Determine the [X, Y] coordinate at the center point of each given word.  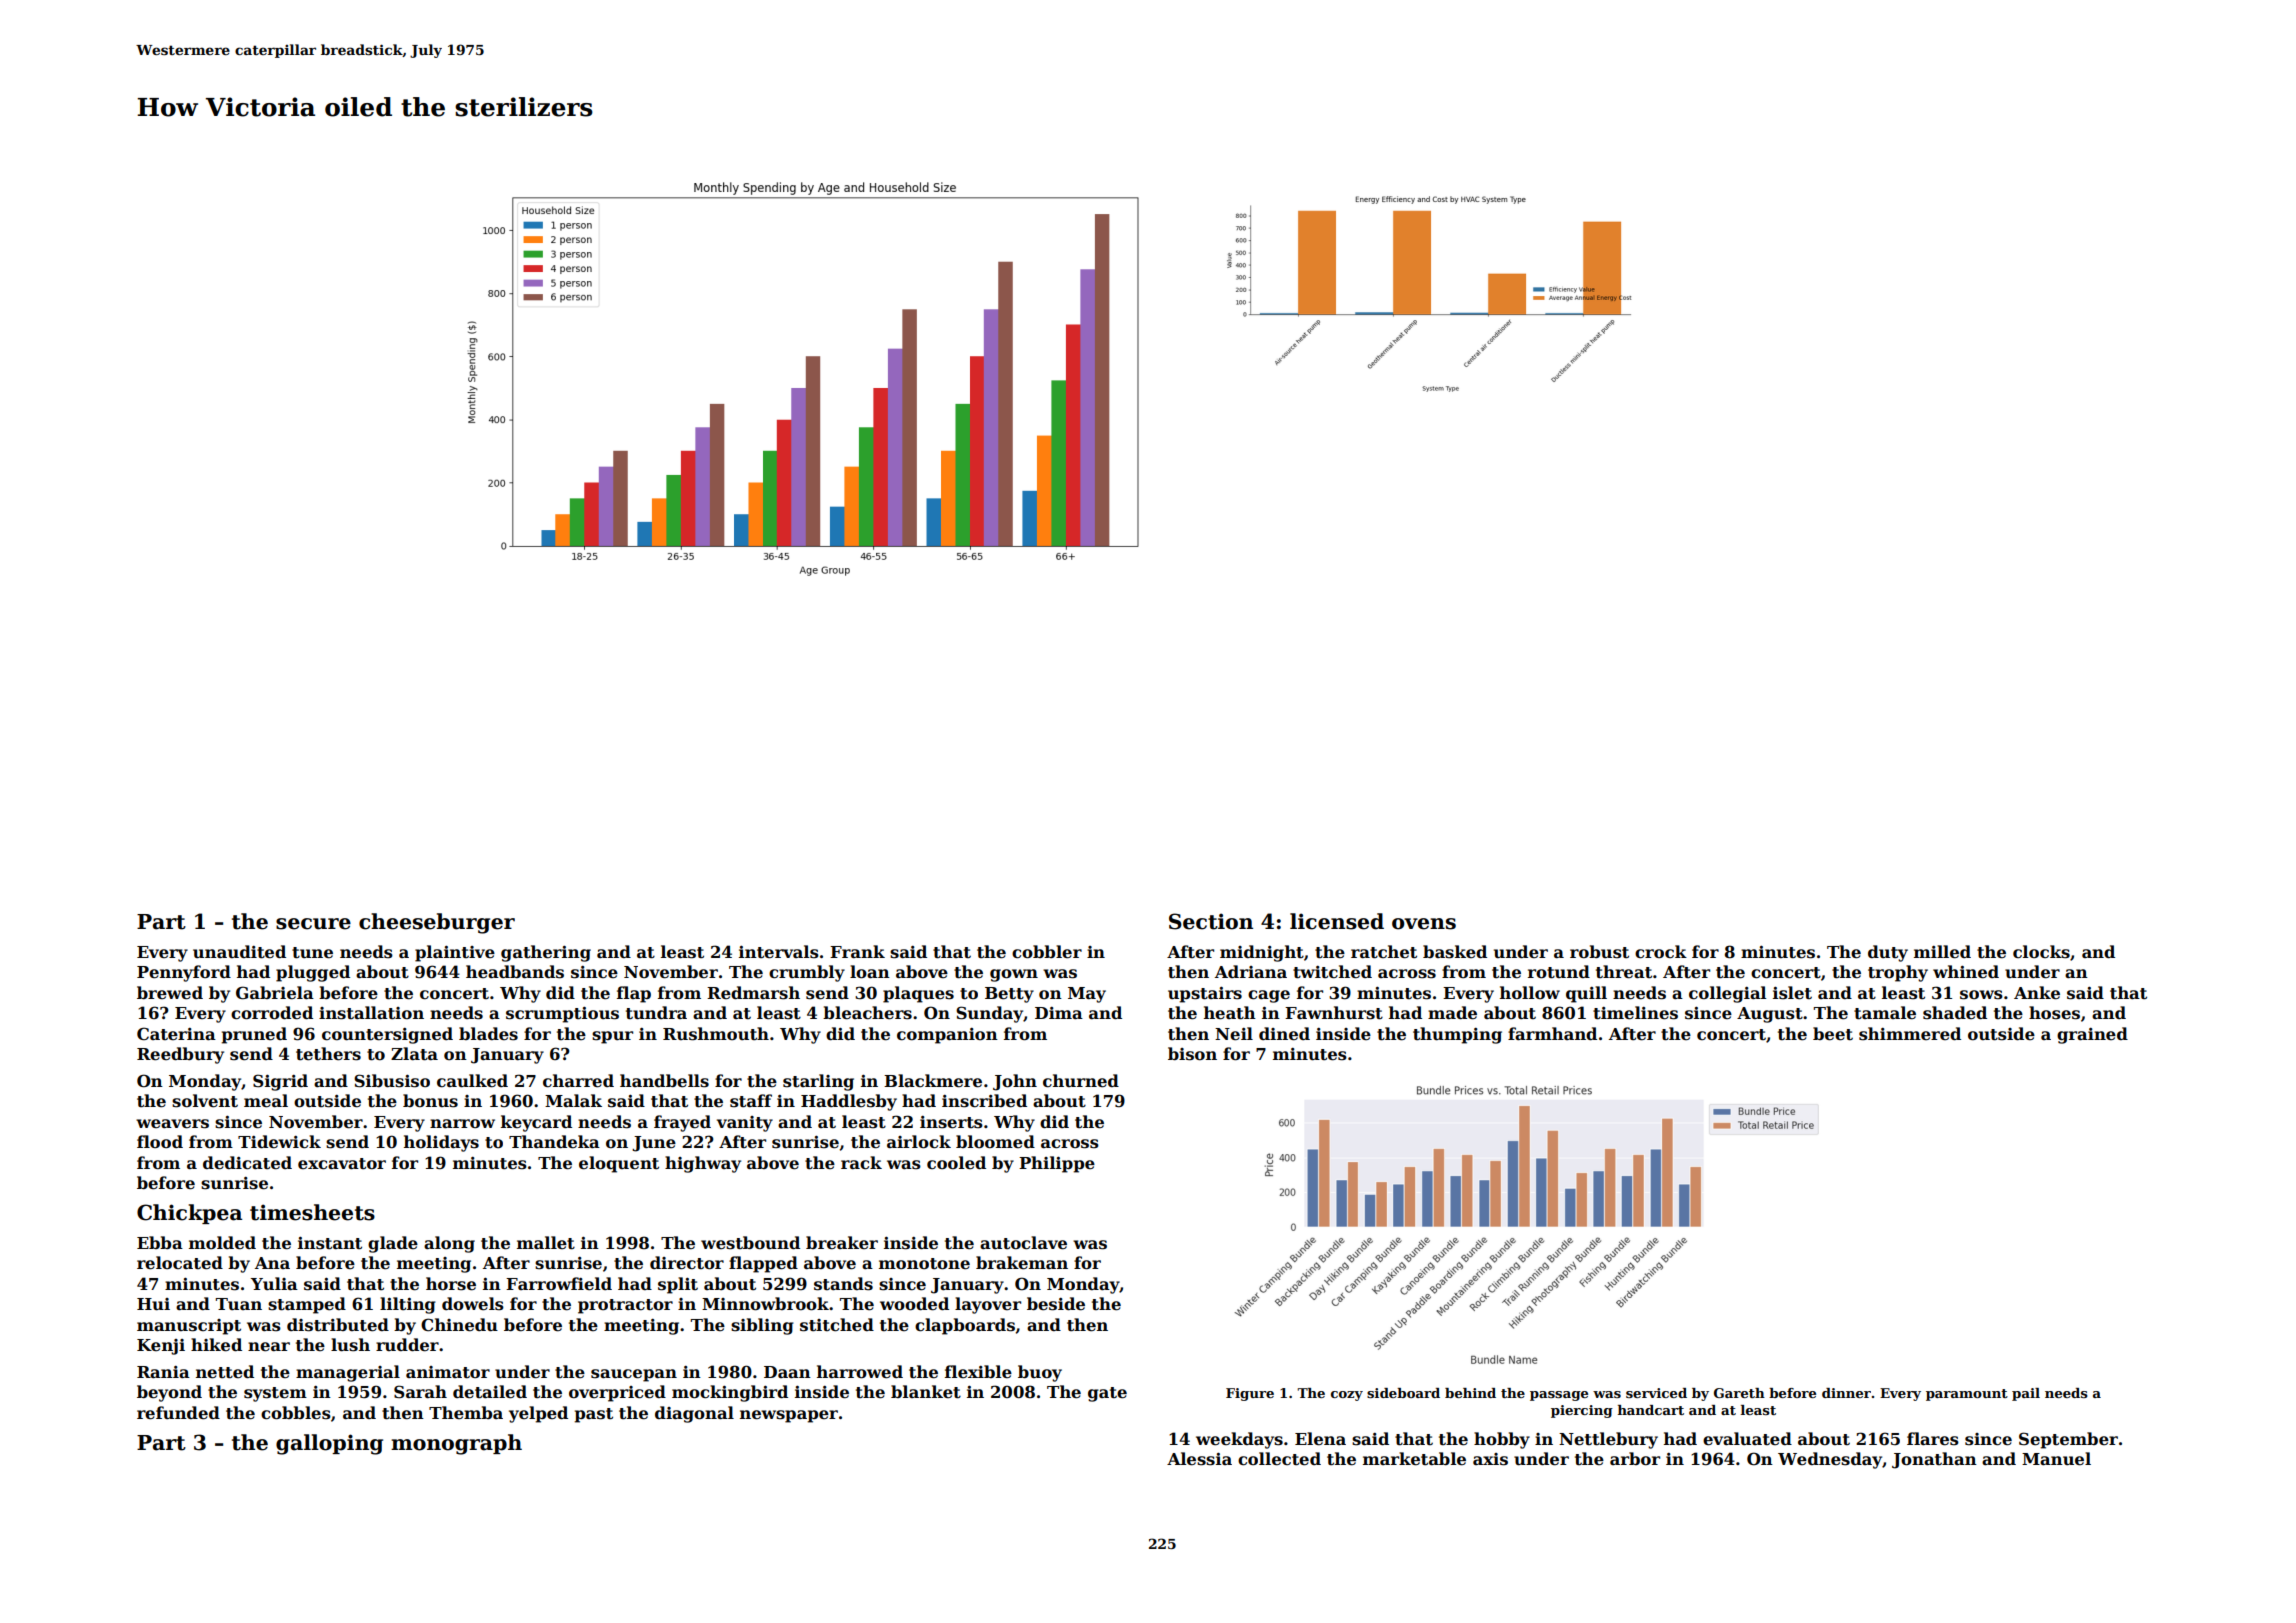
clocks [2041, 952]
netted [225, 1372]
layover [988, 1305]
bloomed [995, 1142]
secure [313, 924]
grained [2092, 1035]
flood [160, 1141]
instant [330, 1243]
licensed [1337, 921]
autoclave [1023, 1243]
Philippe [1057, 1164]
